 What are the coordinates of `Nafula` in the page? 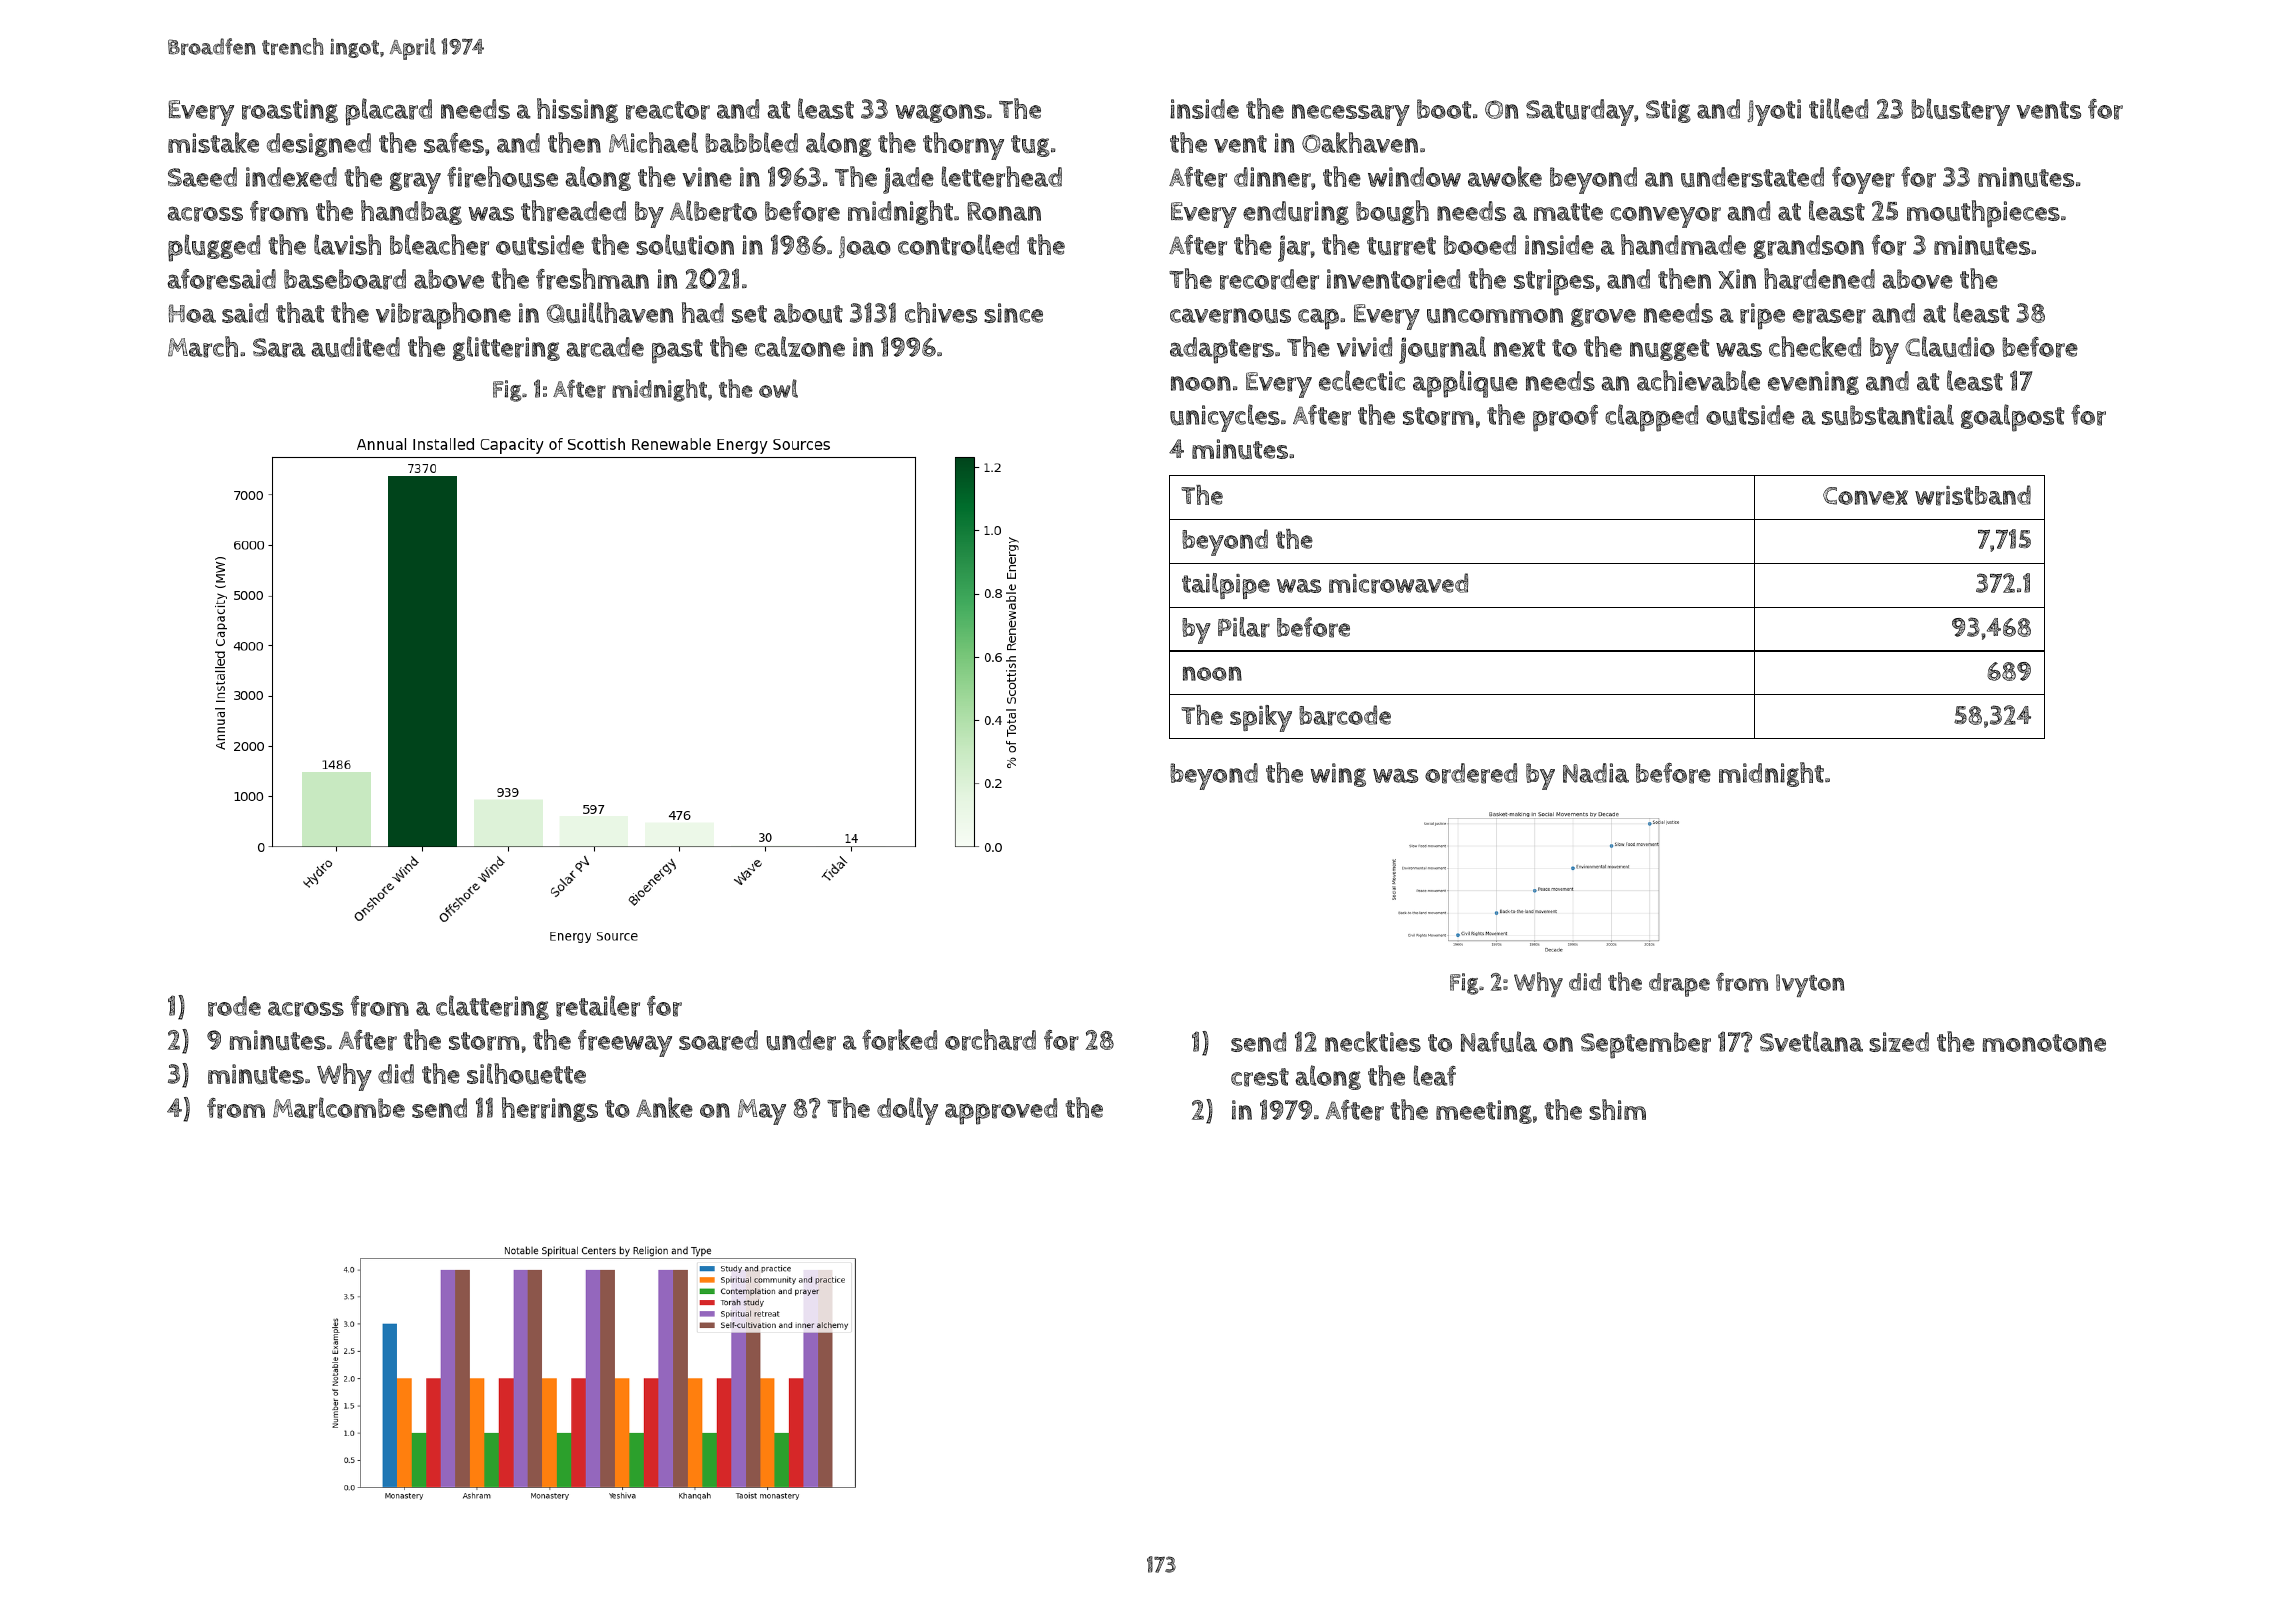 It's located at (1499, 1041).
